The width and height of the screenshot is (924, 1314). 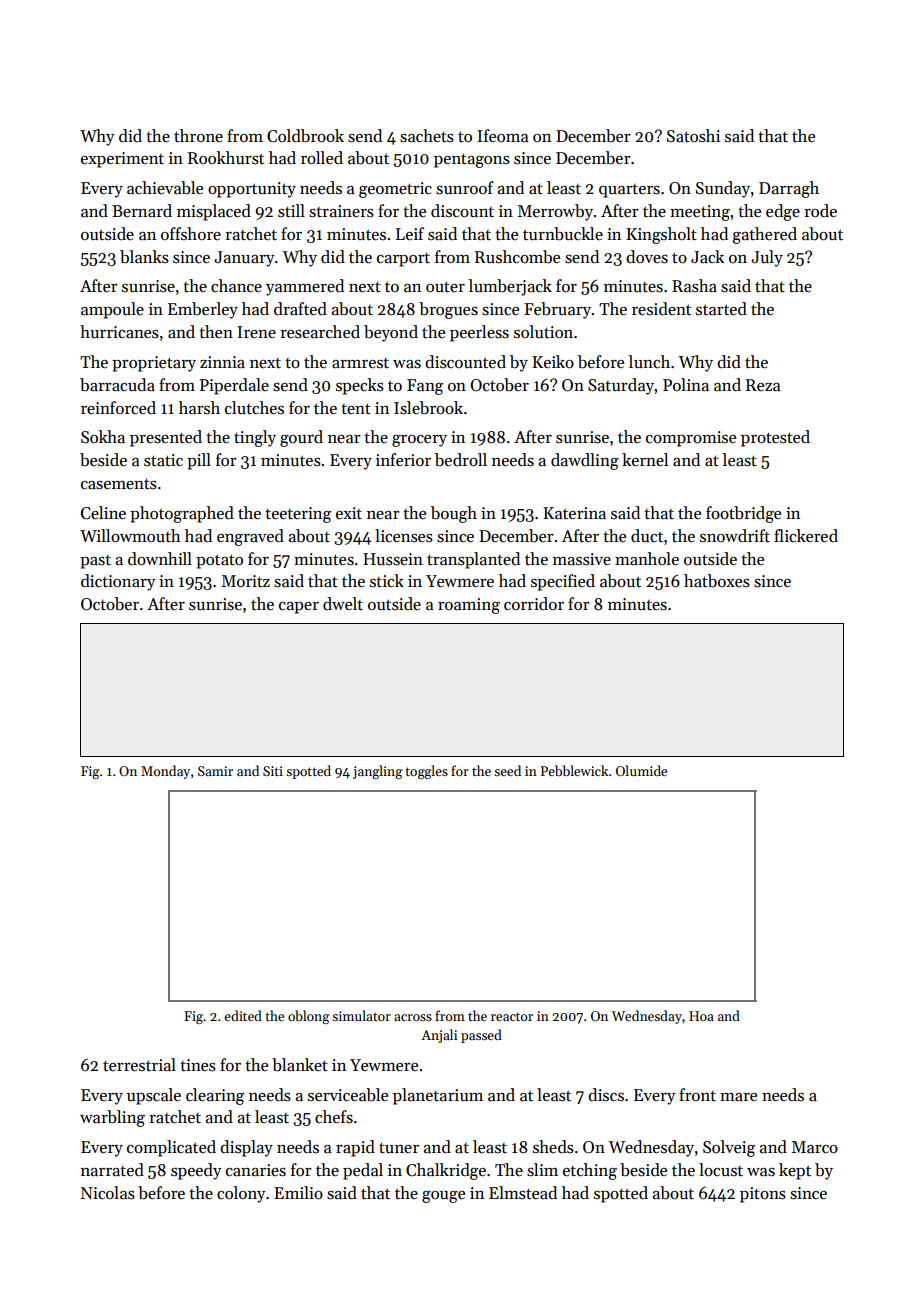 What do you see at coordinates (305, 136) in the screenshot?
I see `Coldbrook` at bounding box center [305, 136].
